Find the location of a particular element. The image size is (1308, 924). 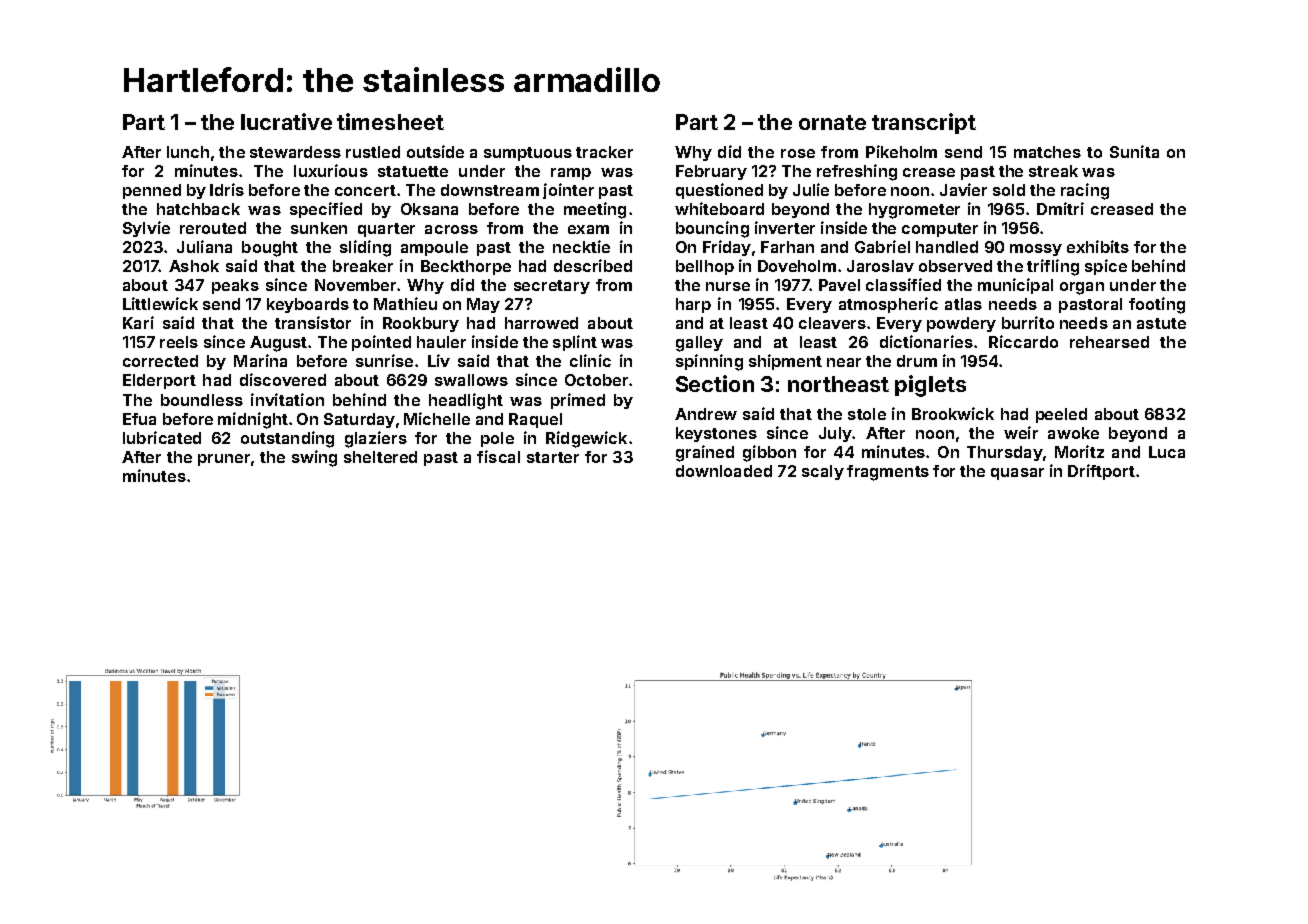

Brookwick is located at coordinates (953, 413).
